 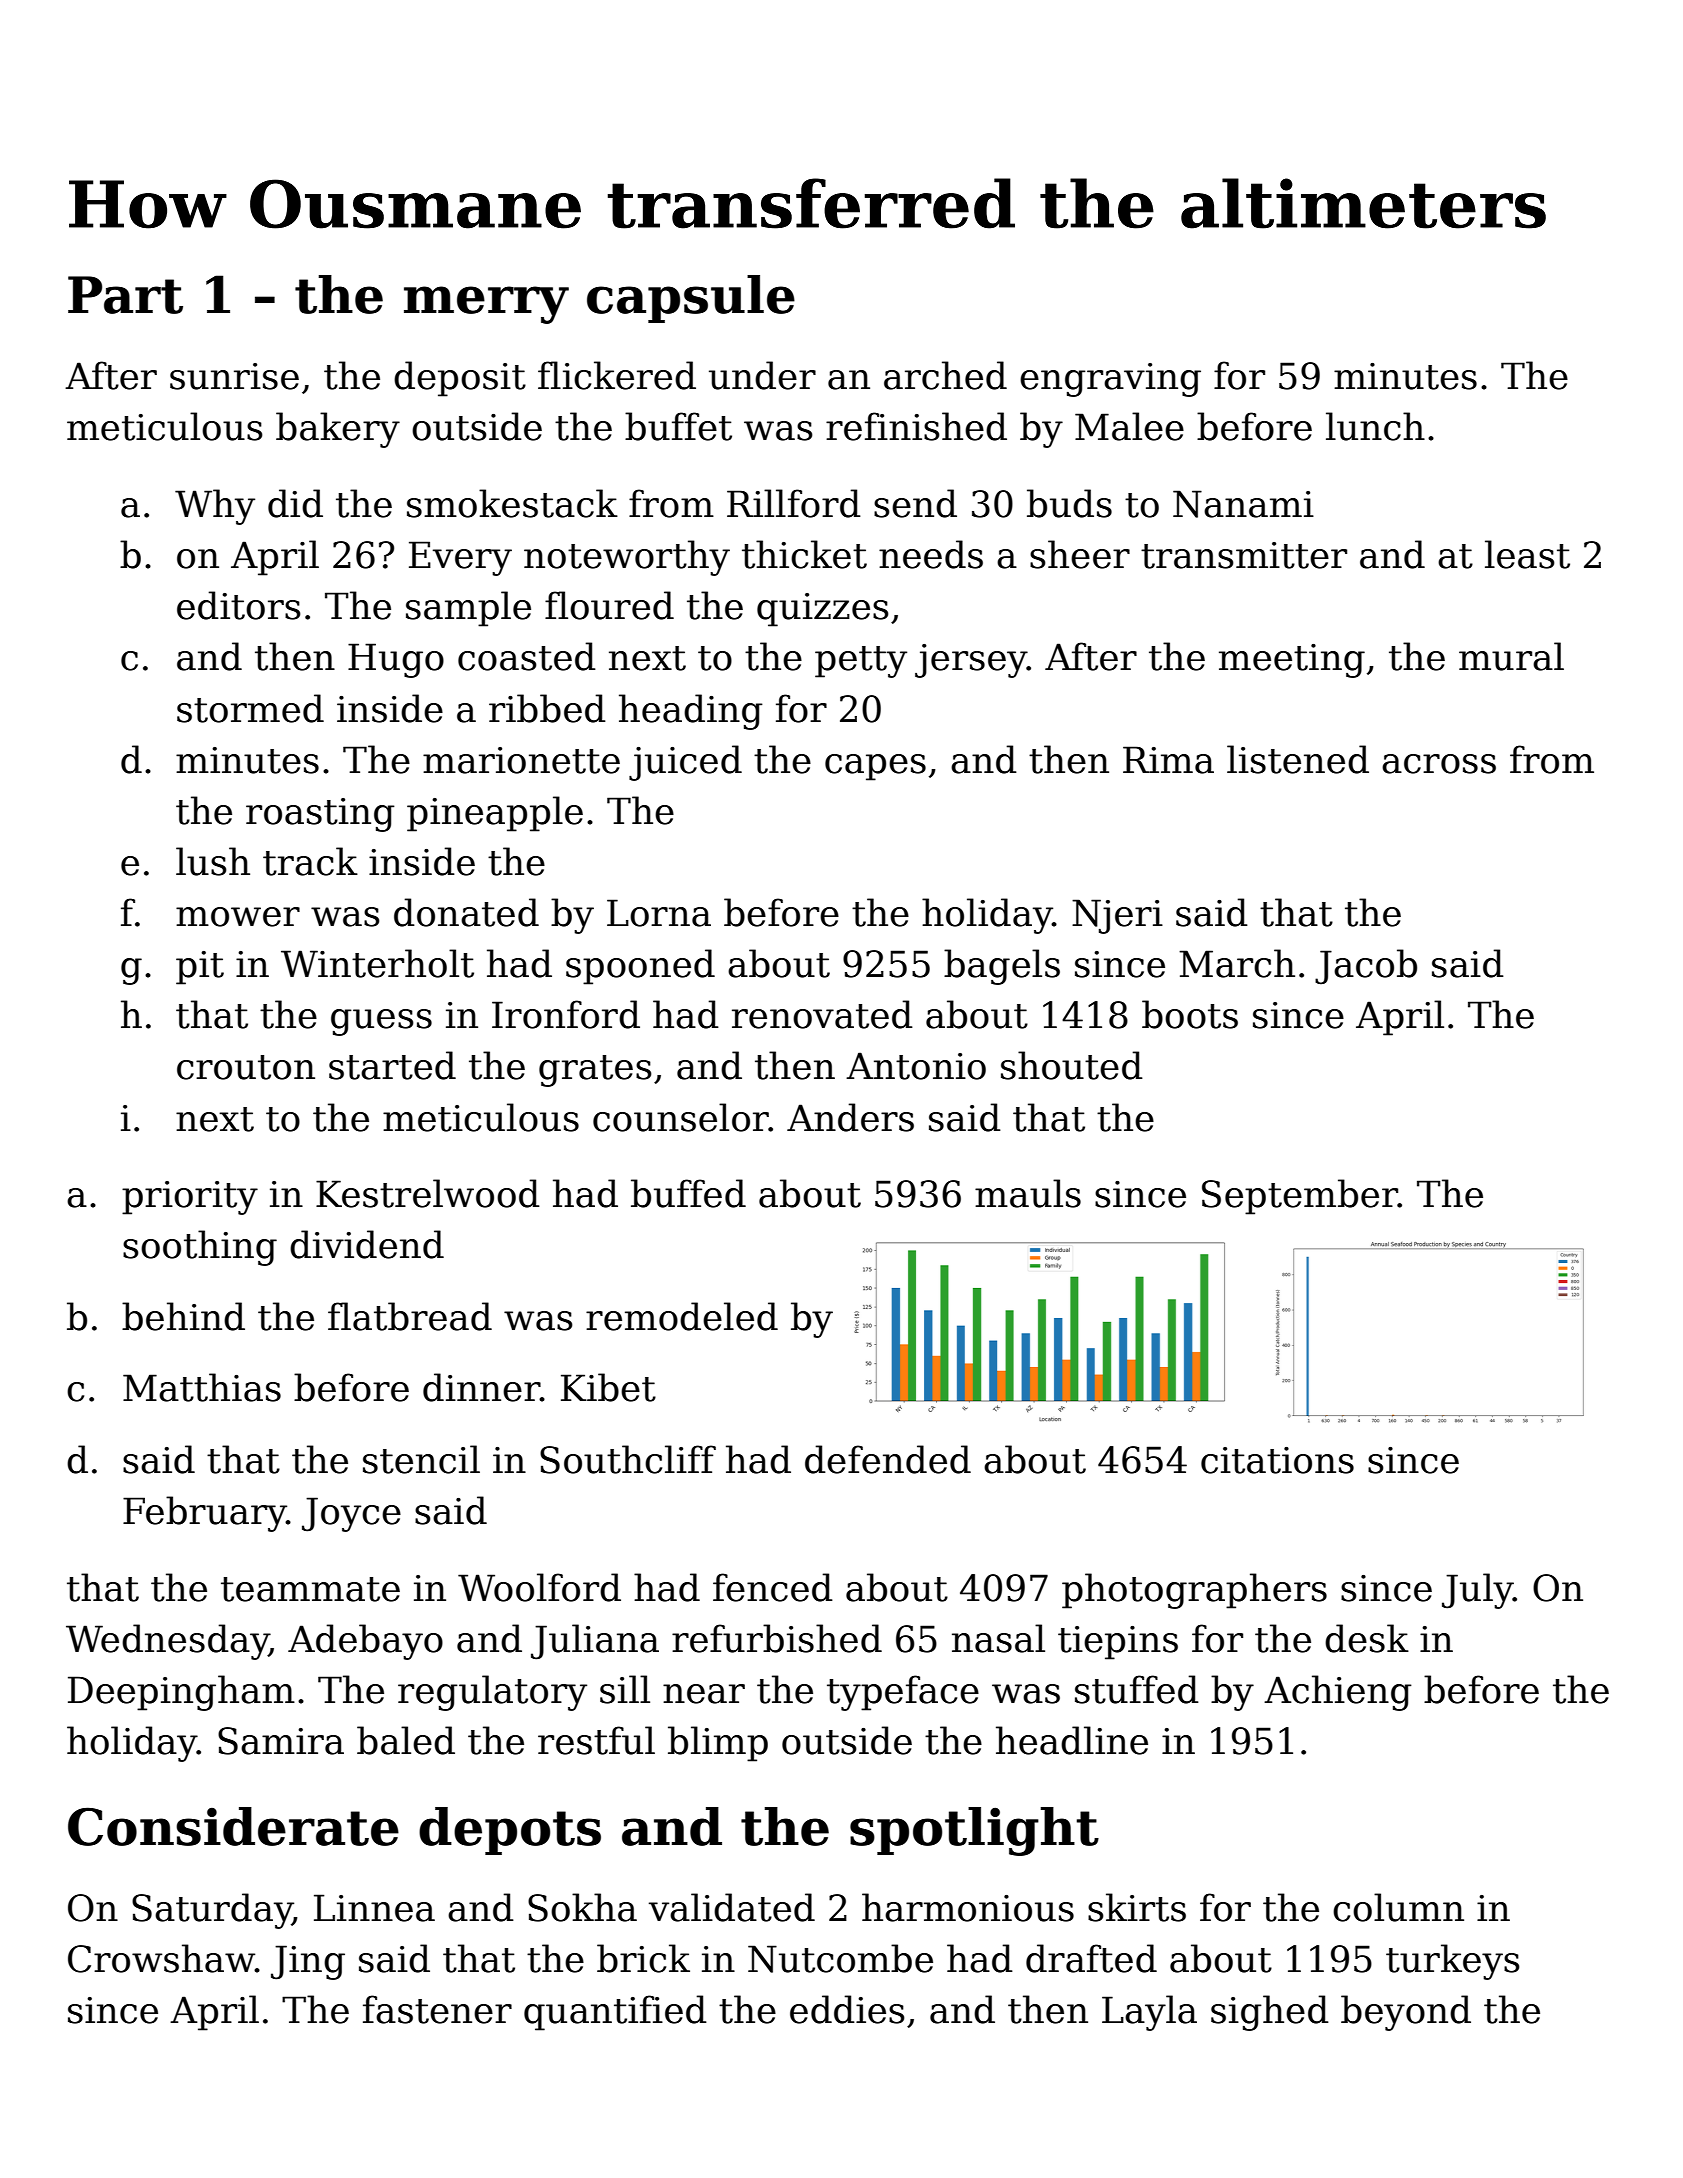 What do you see at coordinates (1277, 1460) in the screenshot?
I see `citations` at bounding box center [1277, 1460].
